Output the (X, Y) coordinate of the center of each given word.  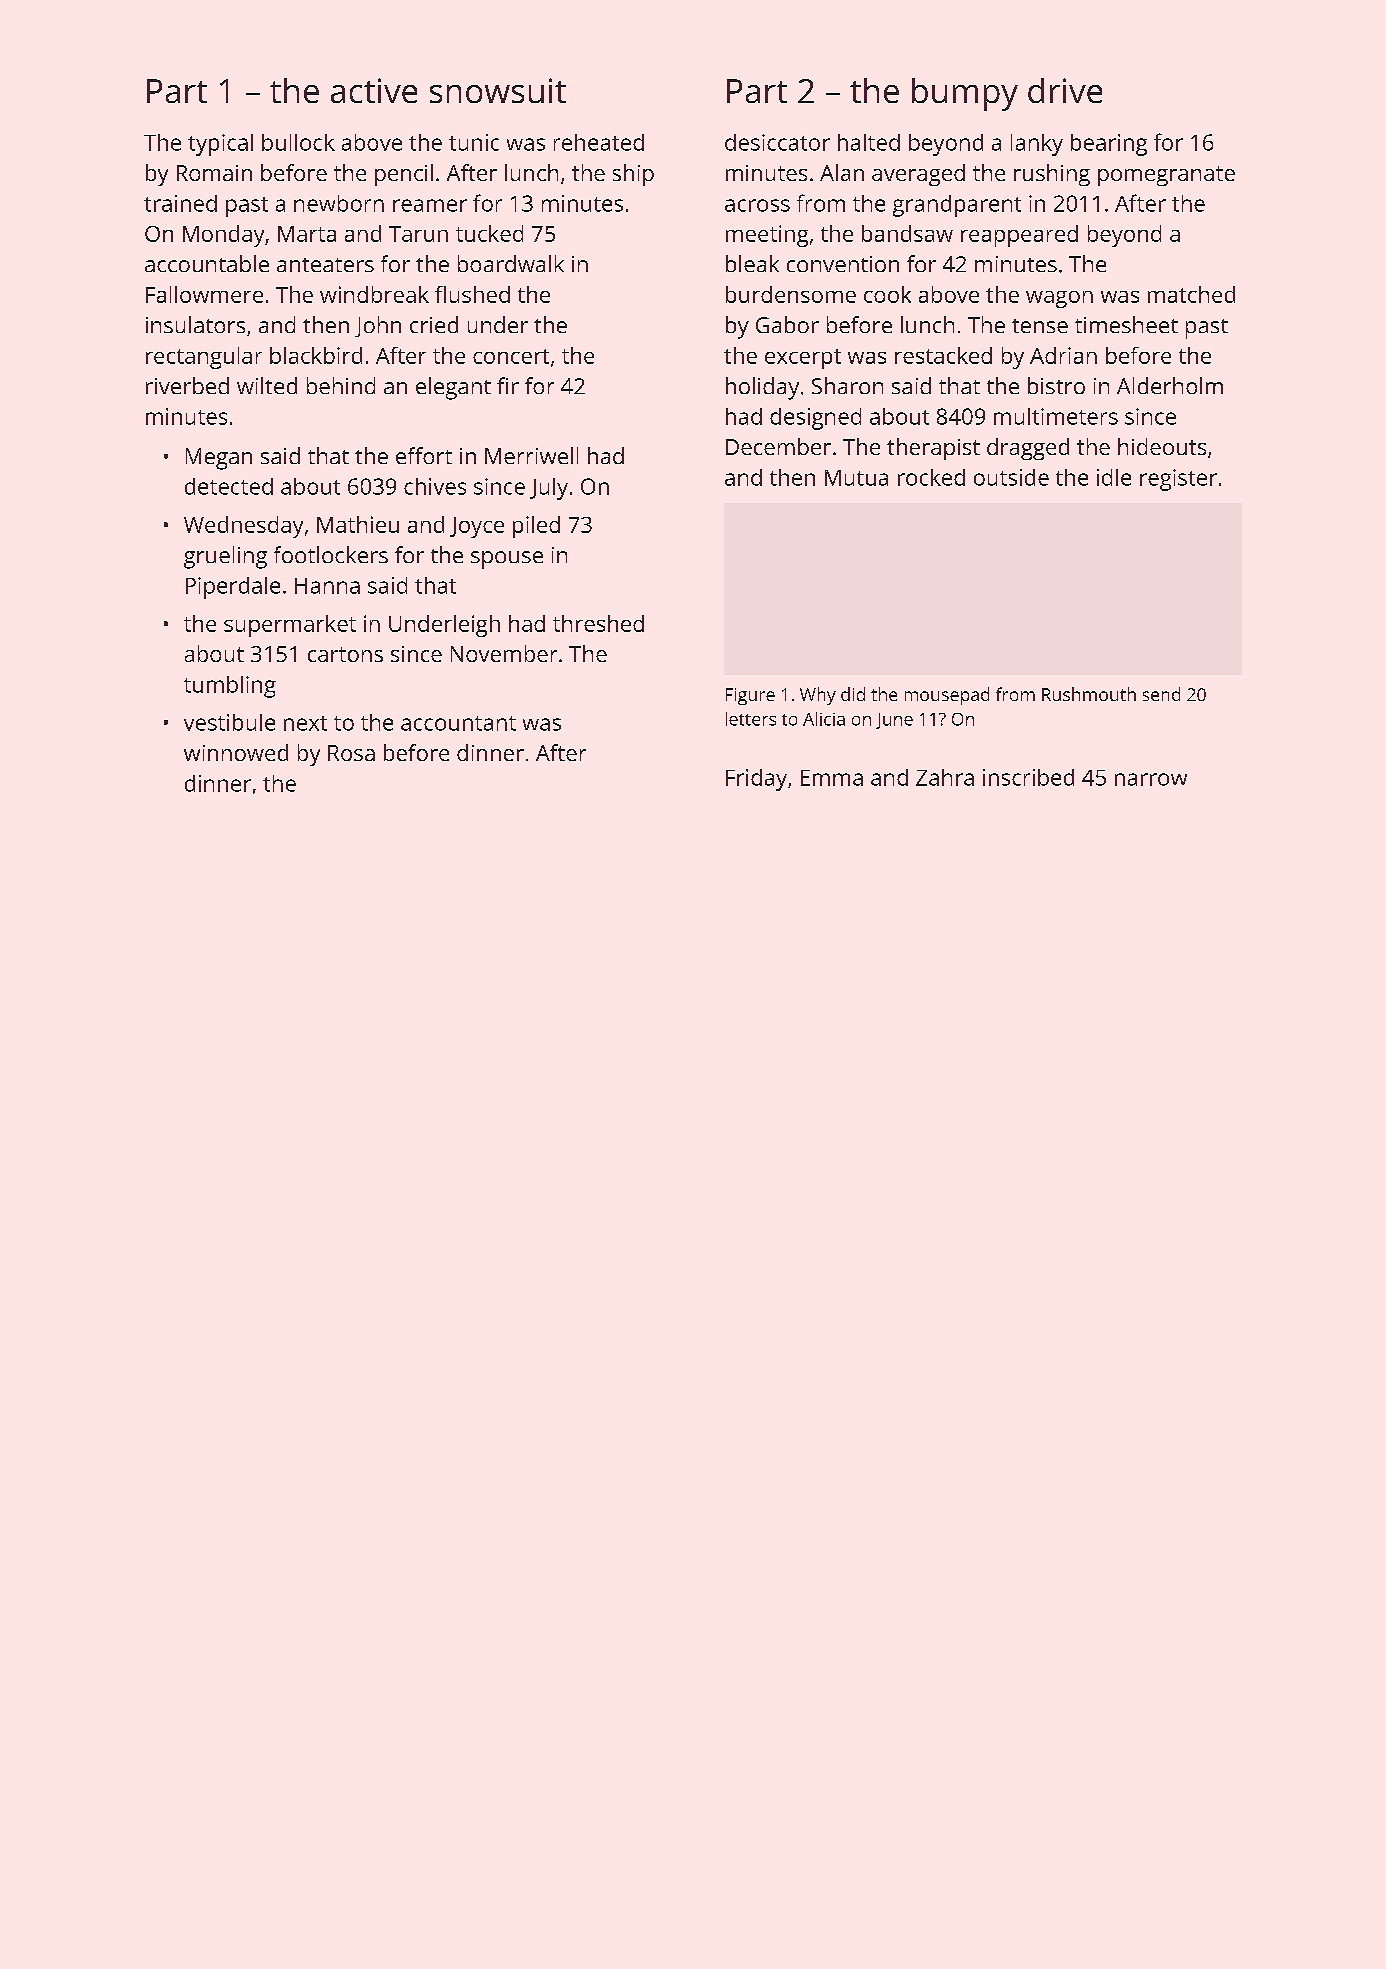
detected (229, 486)
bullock (298, 142)
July (549, 489)
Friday (756, 780)
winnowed (236, 752)
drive (1065, 90)
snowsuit (498, 90)
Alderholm (1170, 385)
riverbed (187, 385)
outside (1011, 477)
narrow (1151, 779)
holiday (762, 388)
